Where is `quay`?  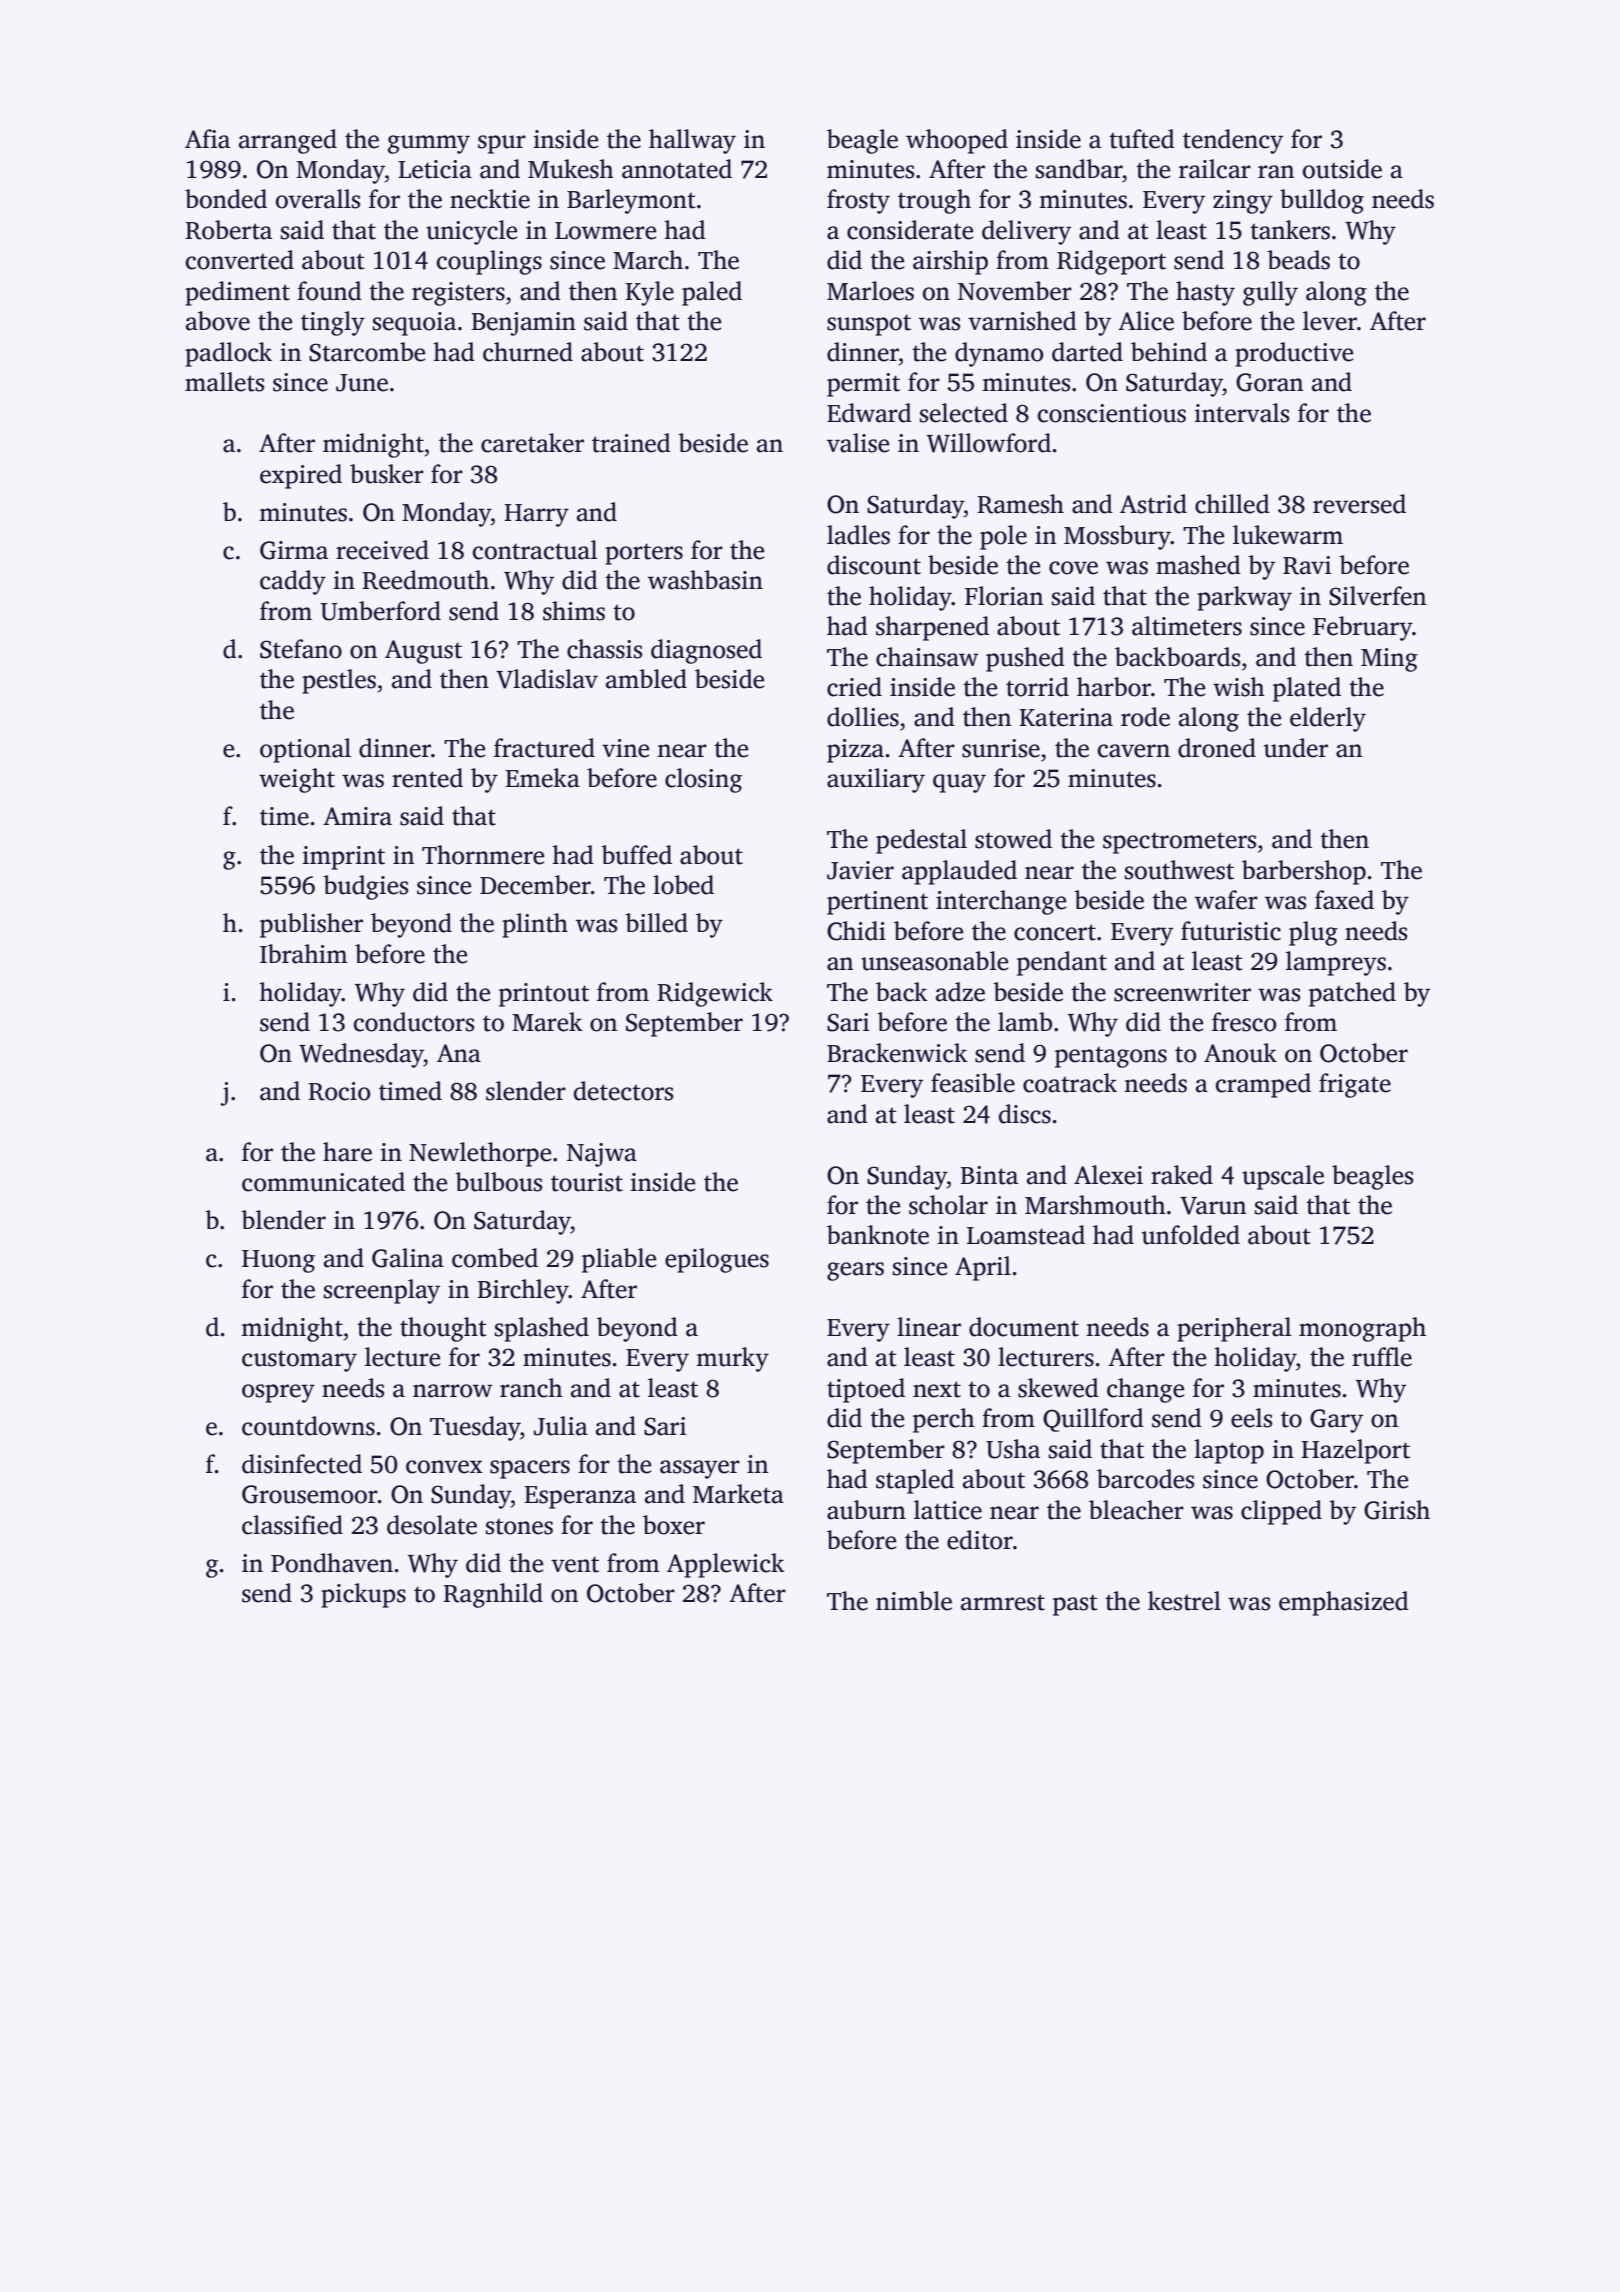 quay is located at coordinates (959, 783).
